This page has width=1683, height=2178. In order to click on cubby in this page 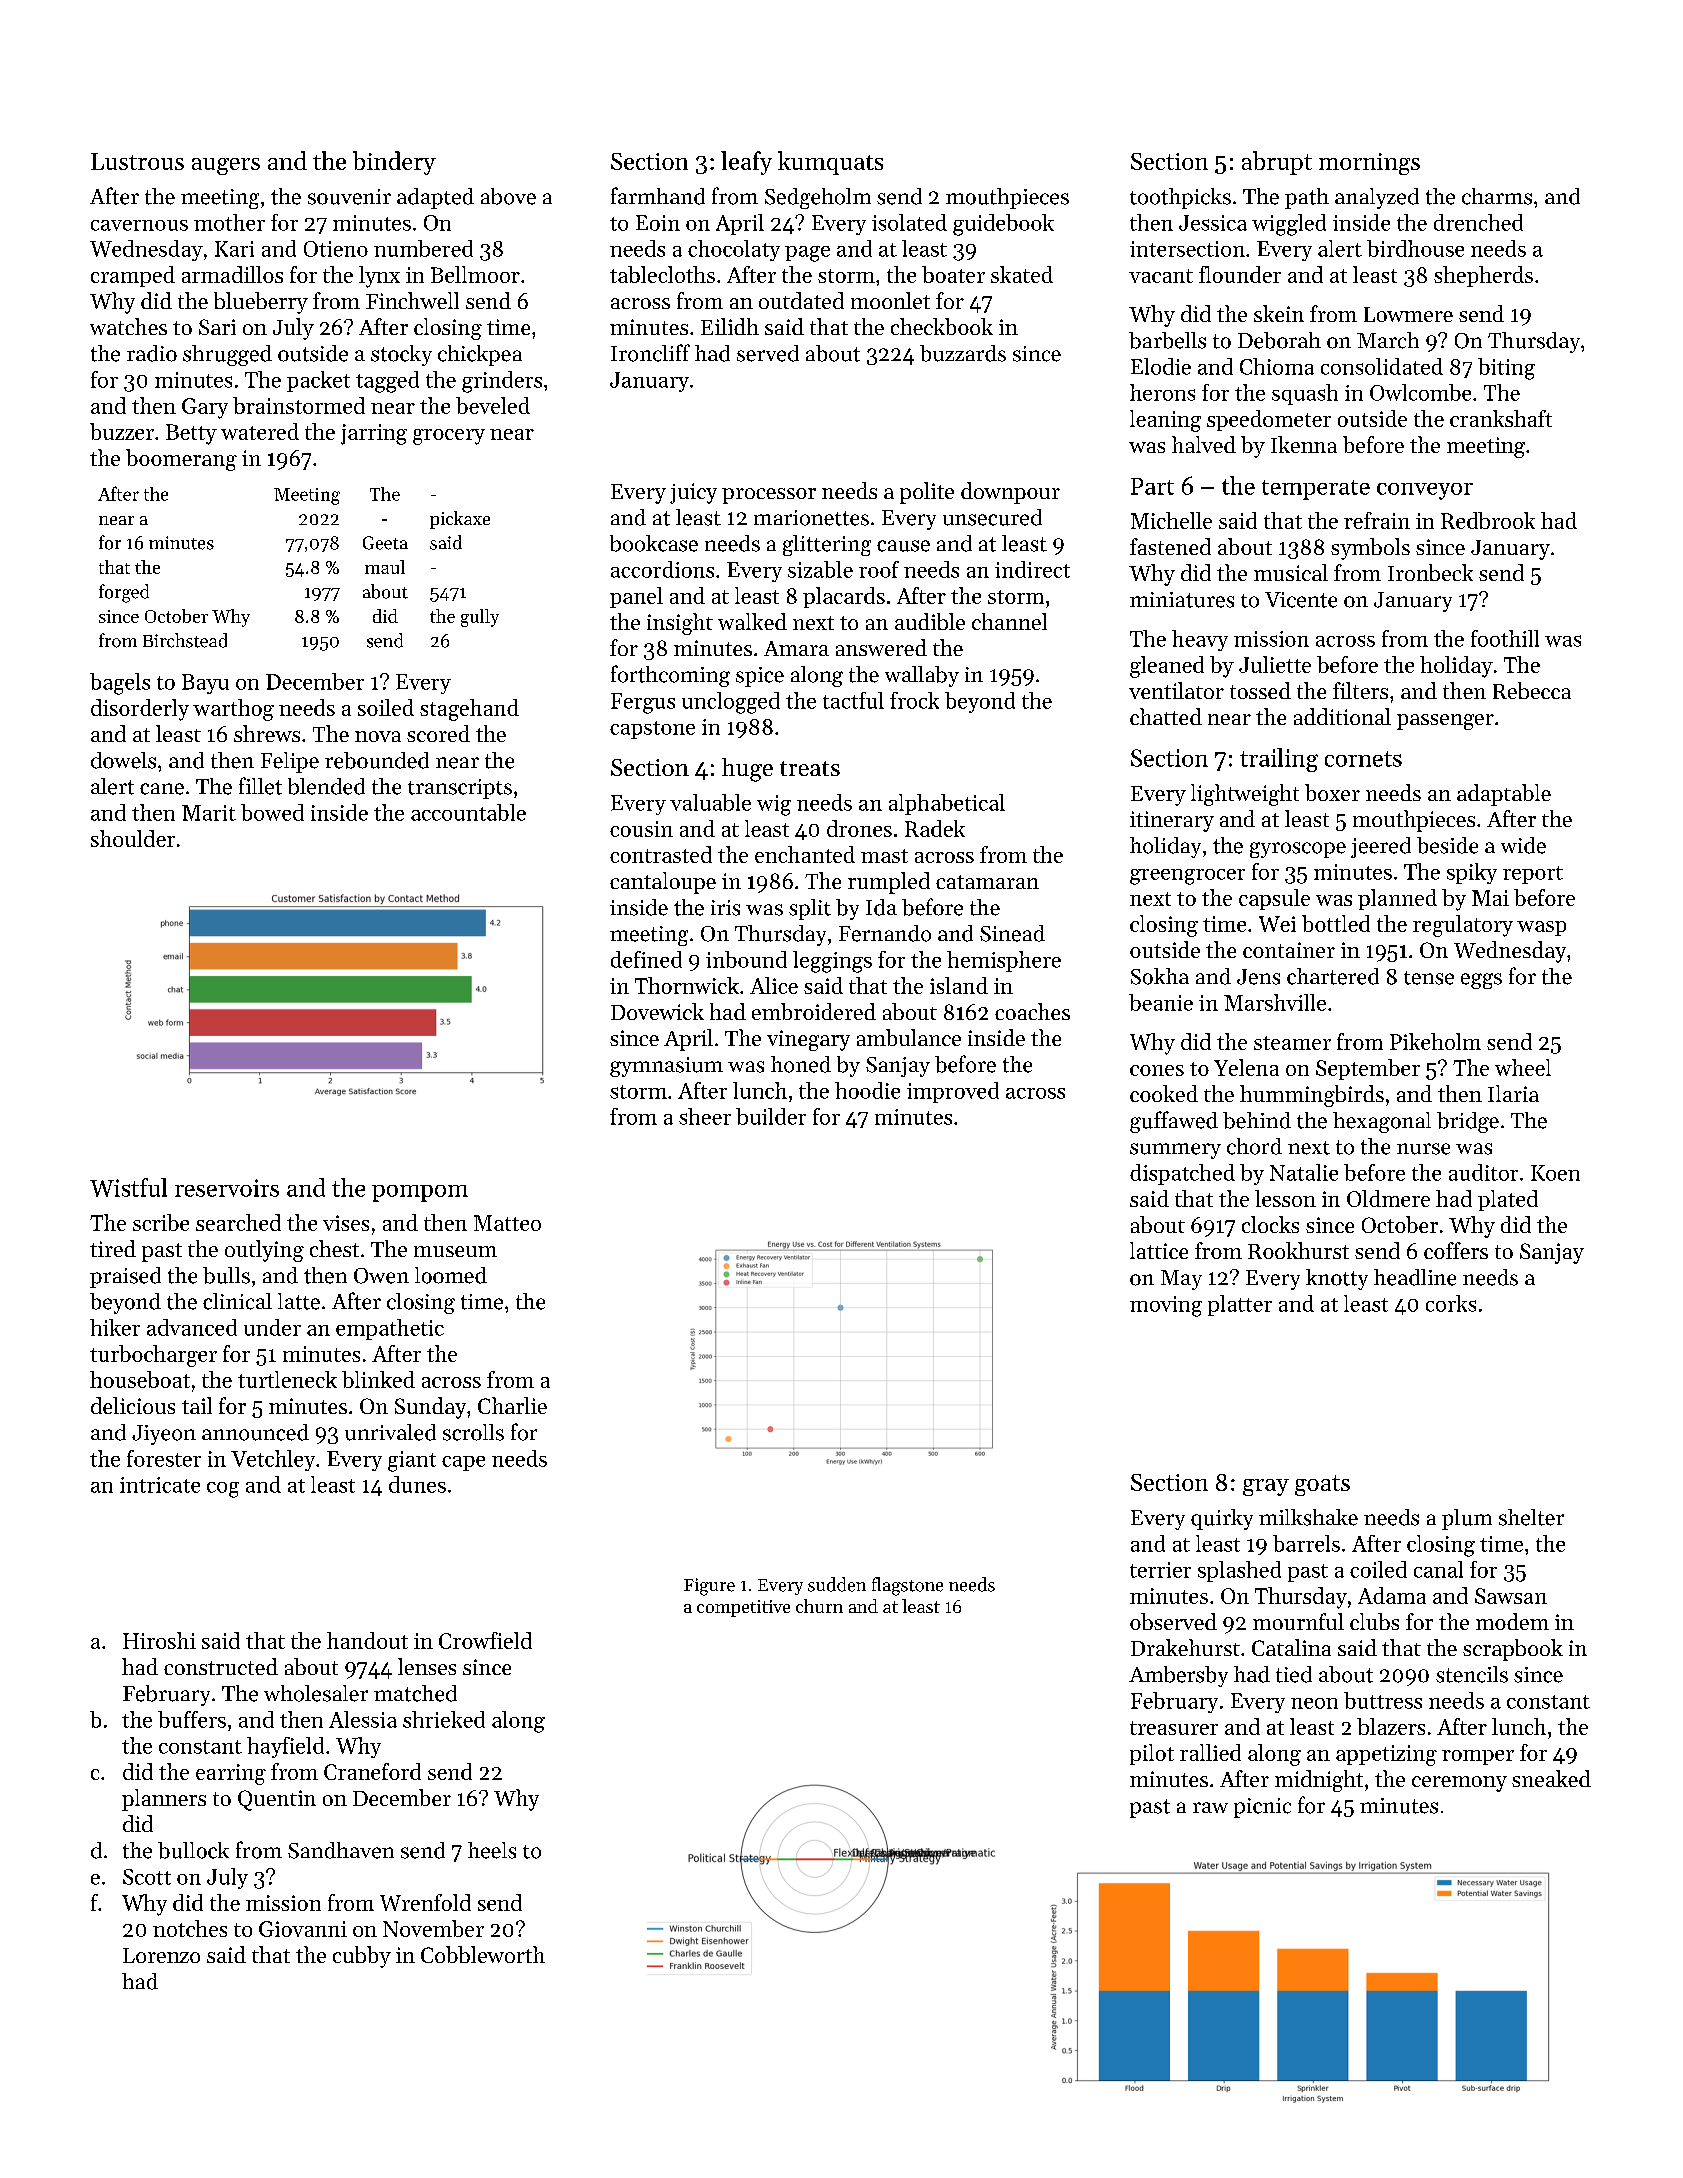, I will do `click(362, 1957)`.
